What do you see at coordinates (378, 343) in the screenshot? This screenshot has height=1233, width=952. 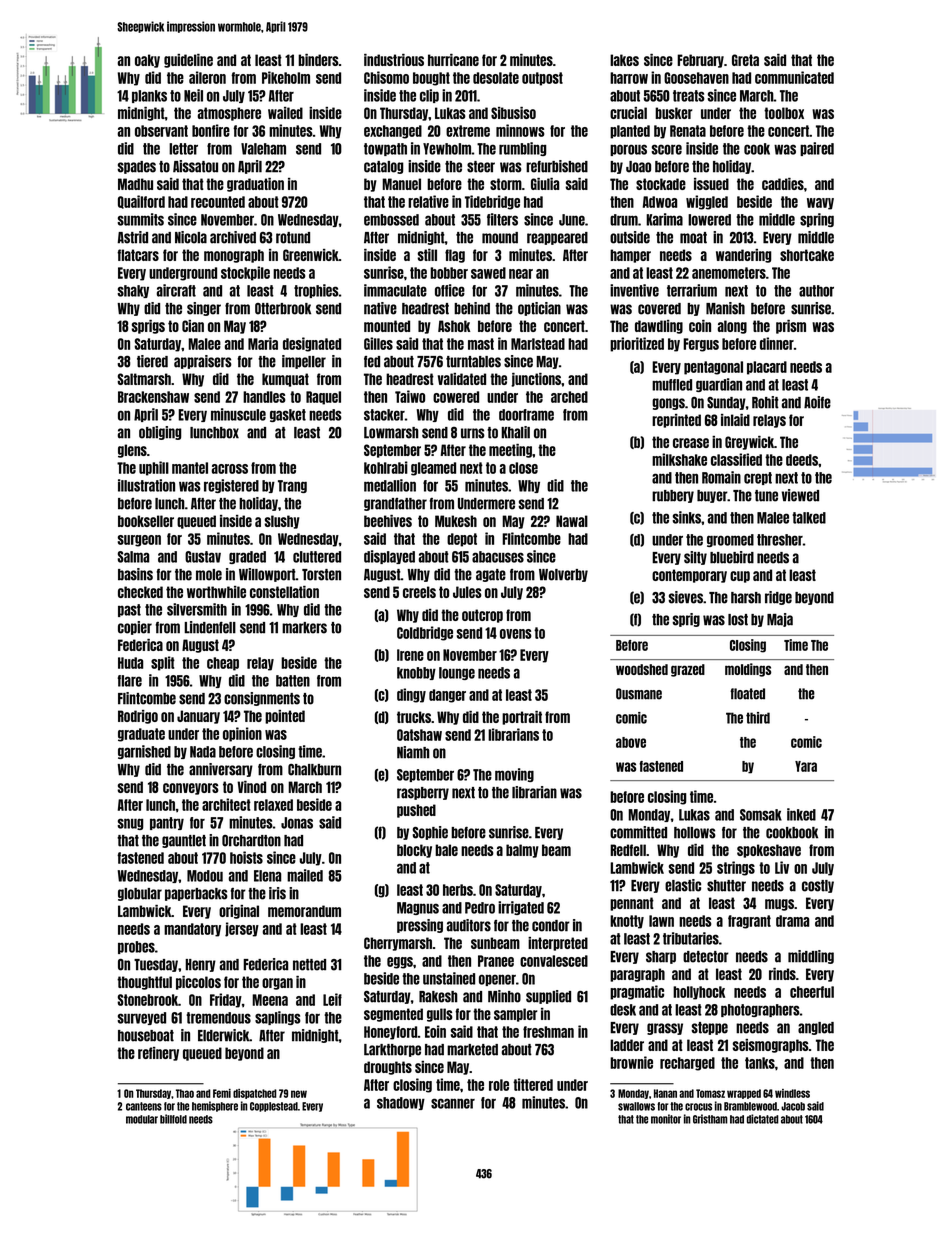 I see `Gilles` at bounding box center [378, 343].
